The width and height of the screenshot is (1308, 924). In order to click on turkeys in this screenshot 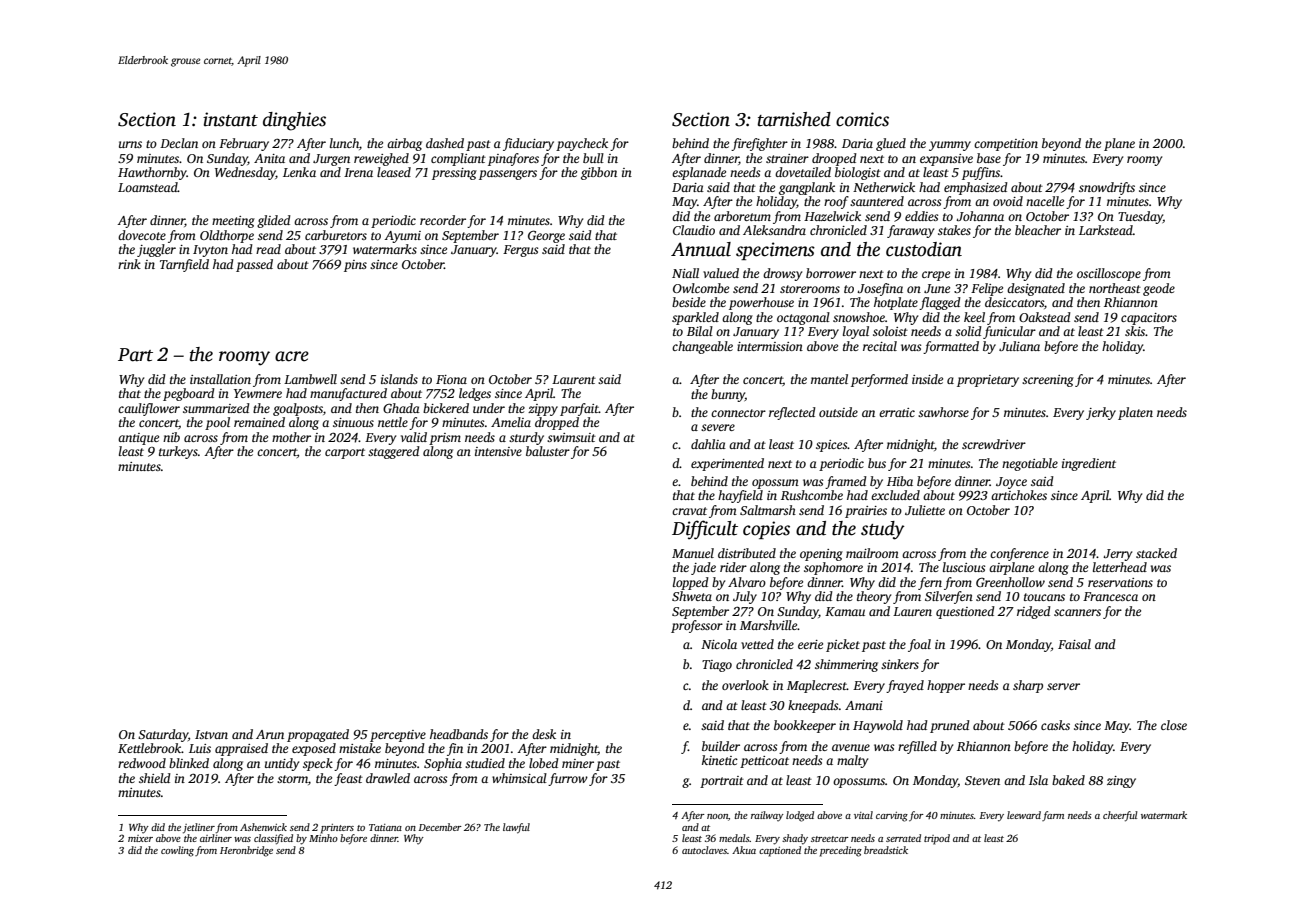, I will do `click(178, 452)`.
